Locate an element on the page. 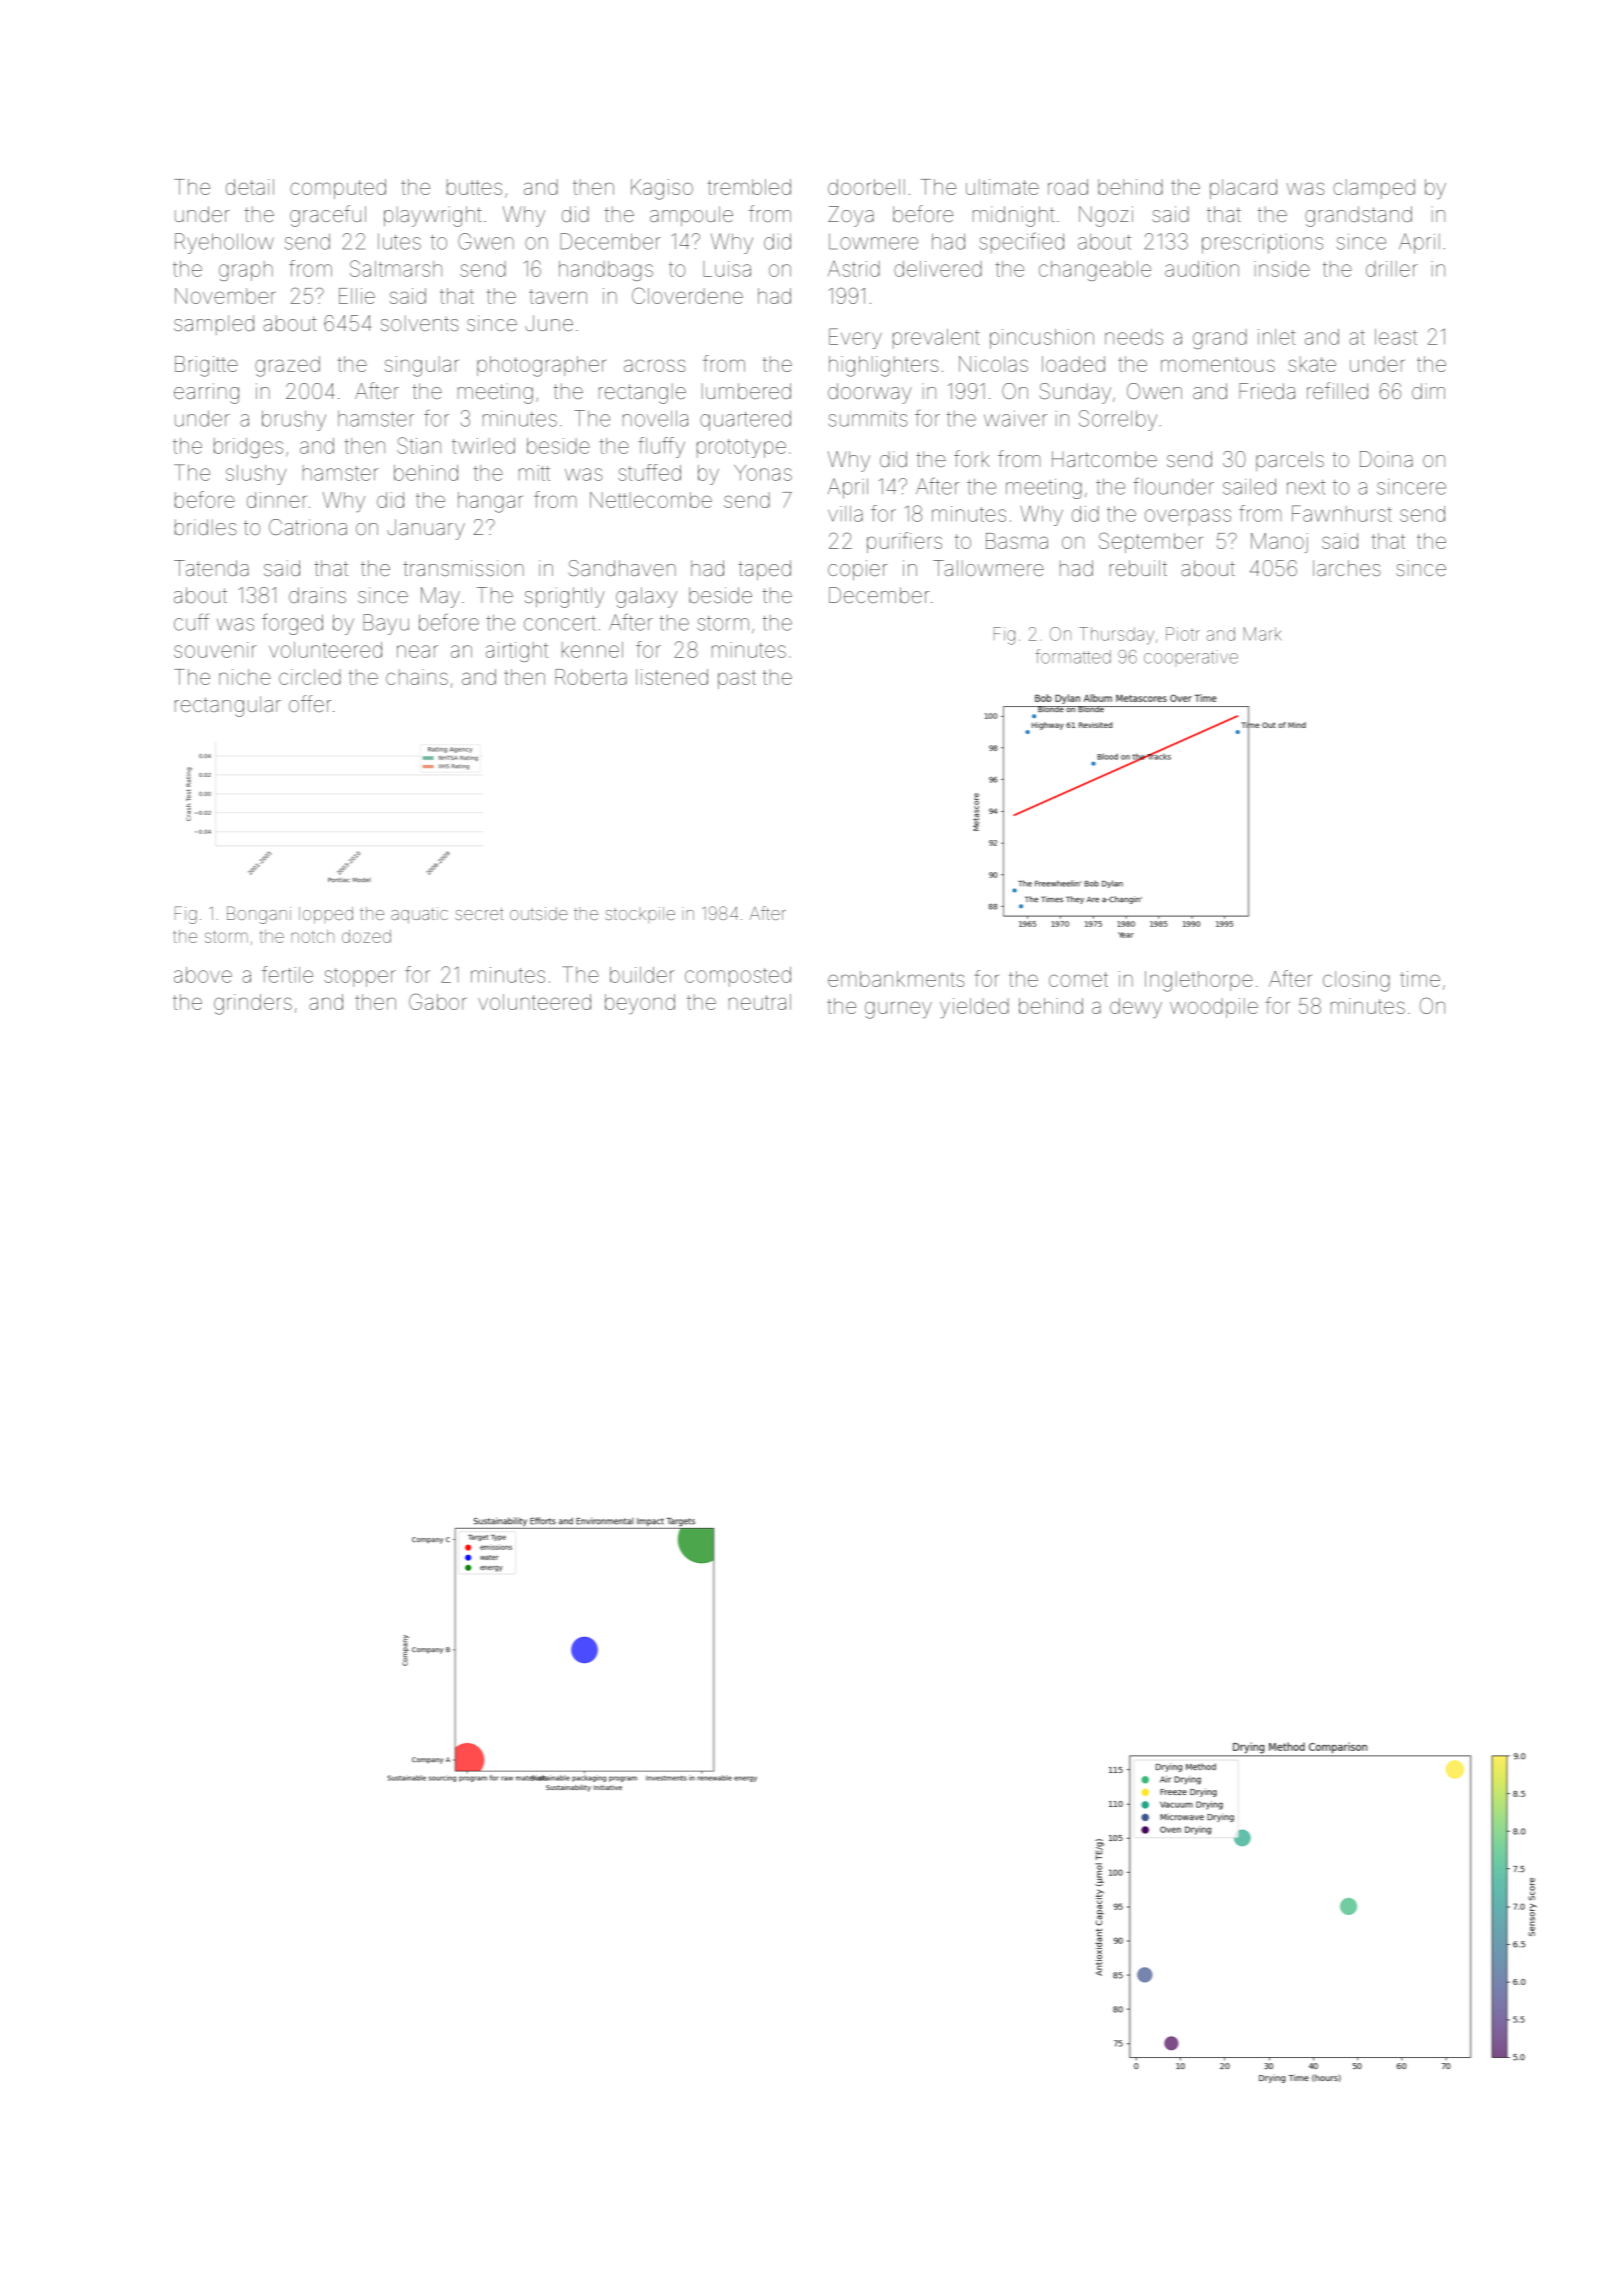  builder is located at coordinates (642, 975).
